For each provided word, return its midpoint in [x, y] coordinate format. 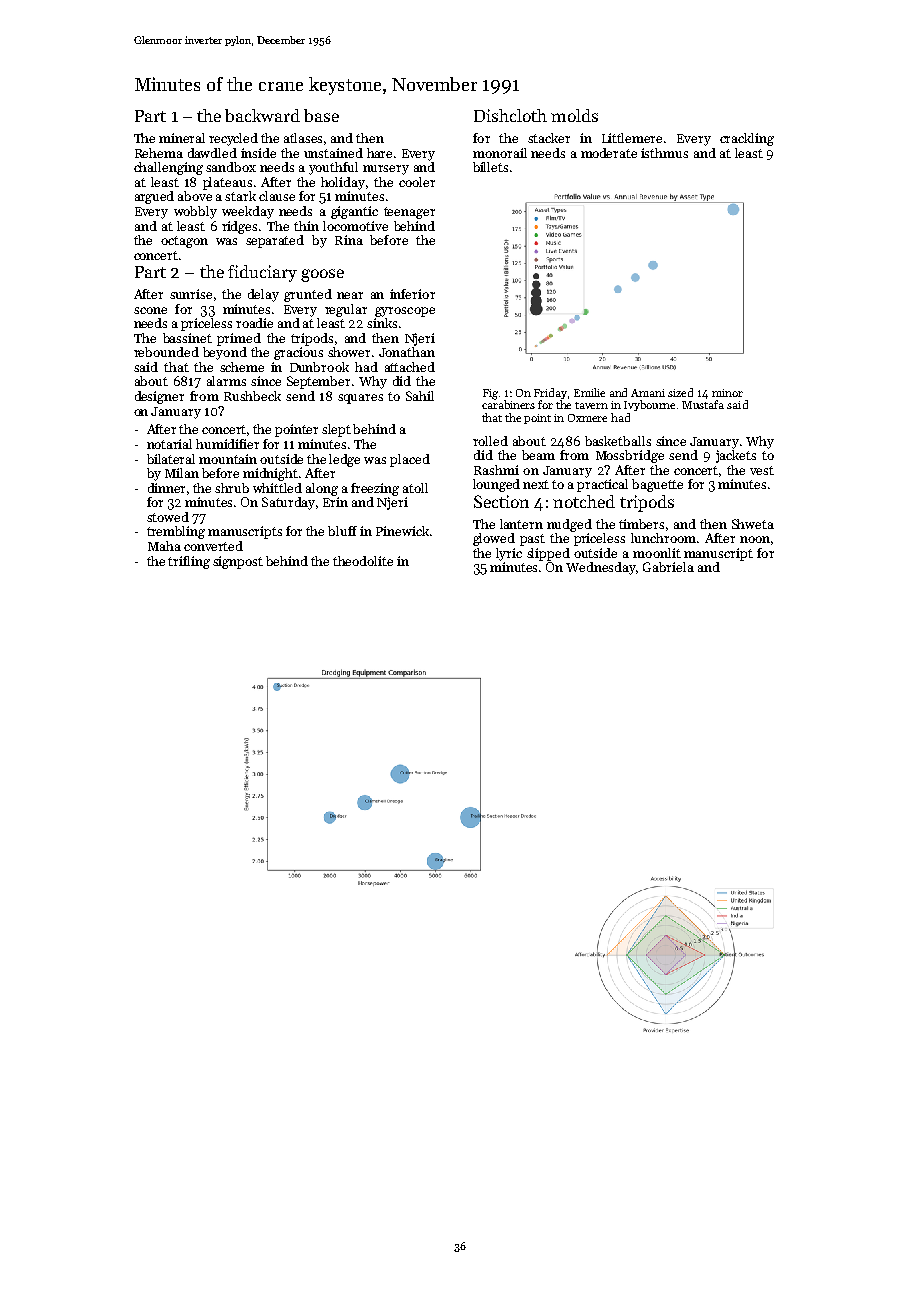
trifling [189, 562]
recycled [233, 139]
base [321, 115]
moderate [609, 153]
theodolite [363, 561]
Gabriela [668, 567]
